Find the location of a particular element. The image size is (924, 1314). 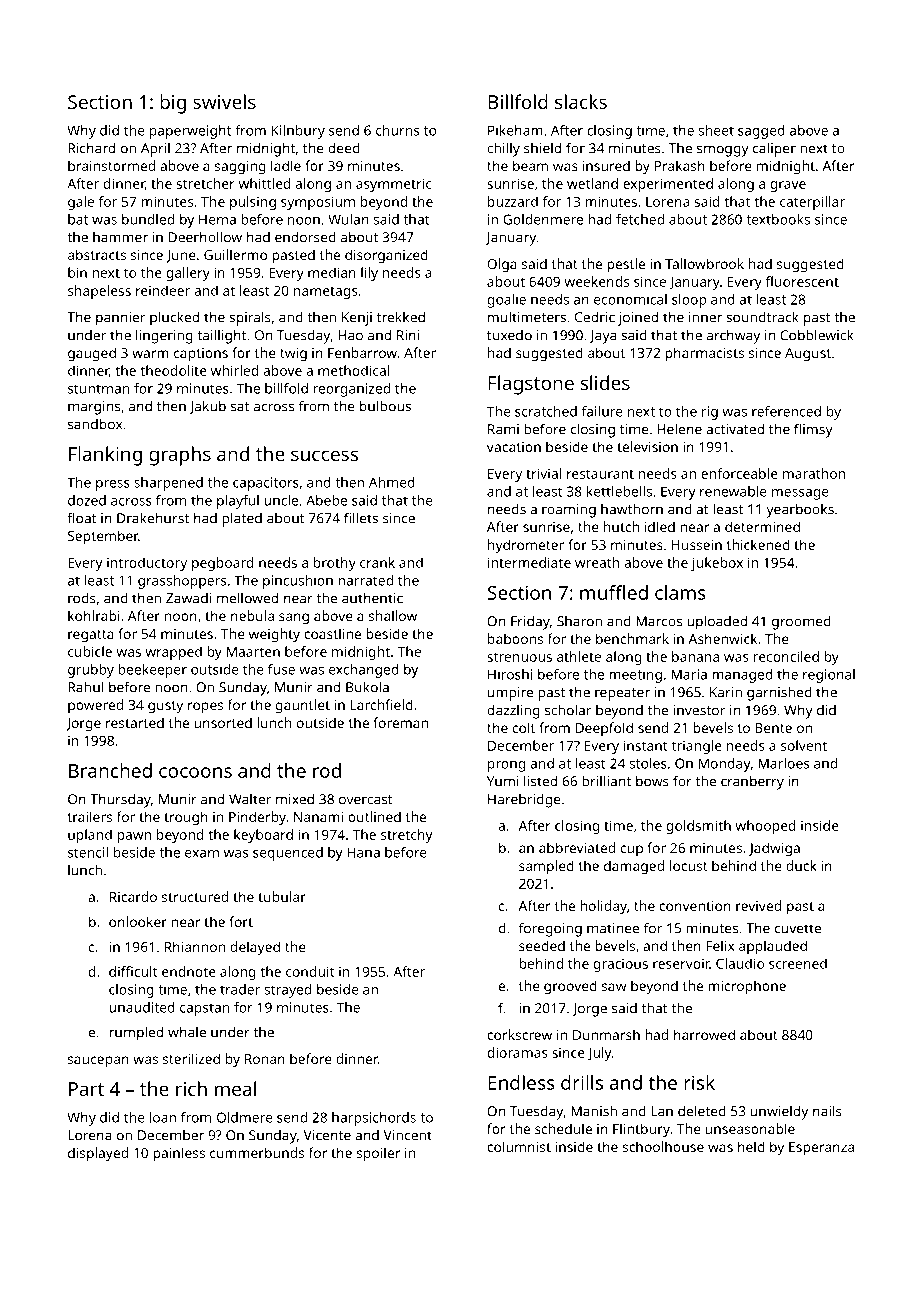

locust is located at coordinates (689, 865).
